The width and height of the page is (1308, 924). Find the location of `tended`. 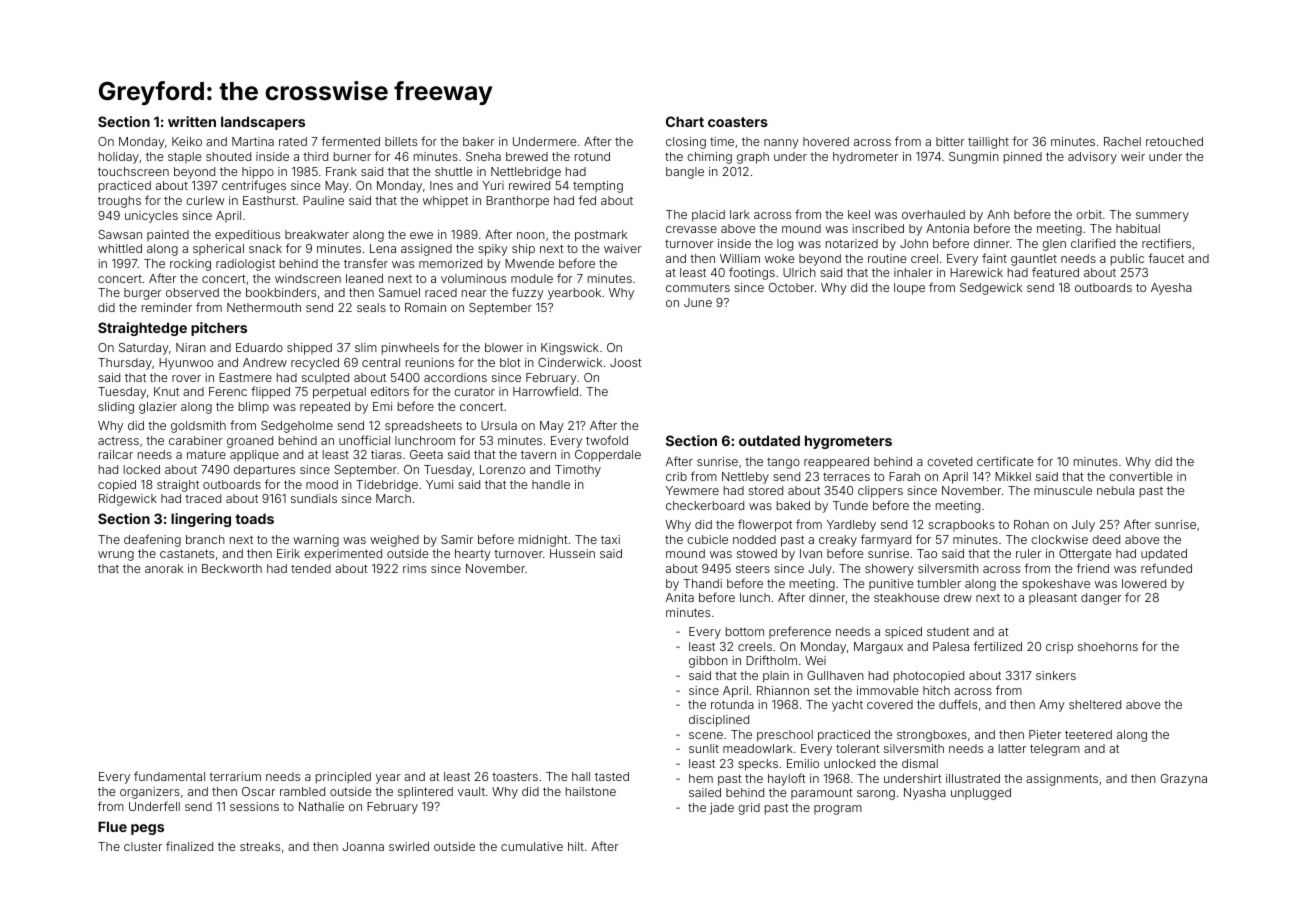

tended is located at coordinates (311, 568).
